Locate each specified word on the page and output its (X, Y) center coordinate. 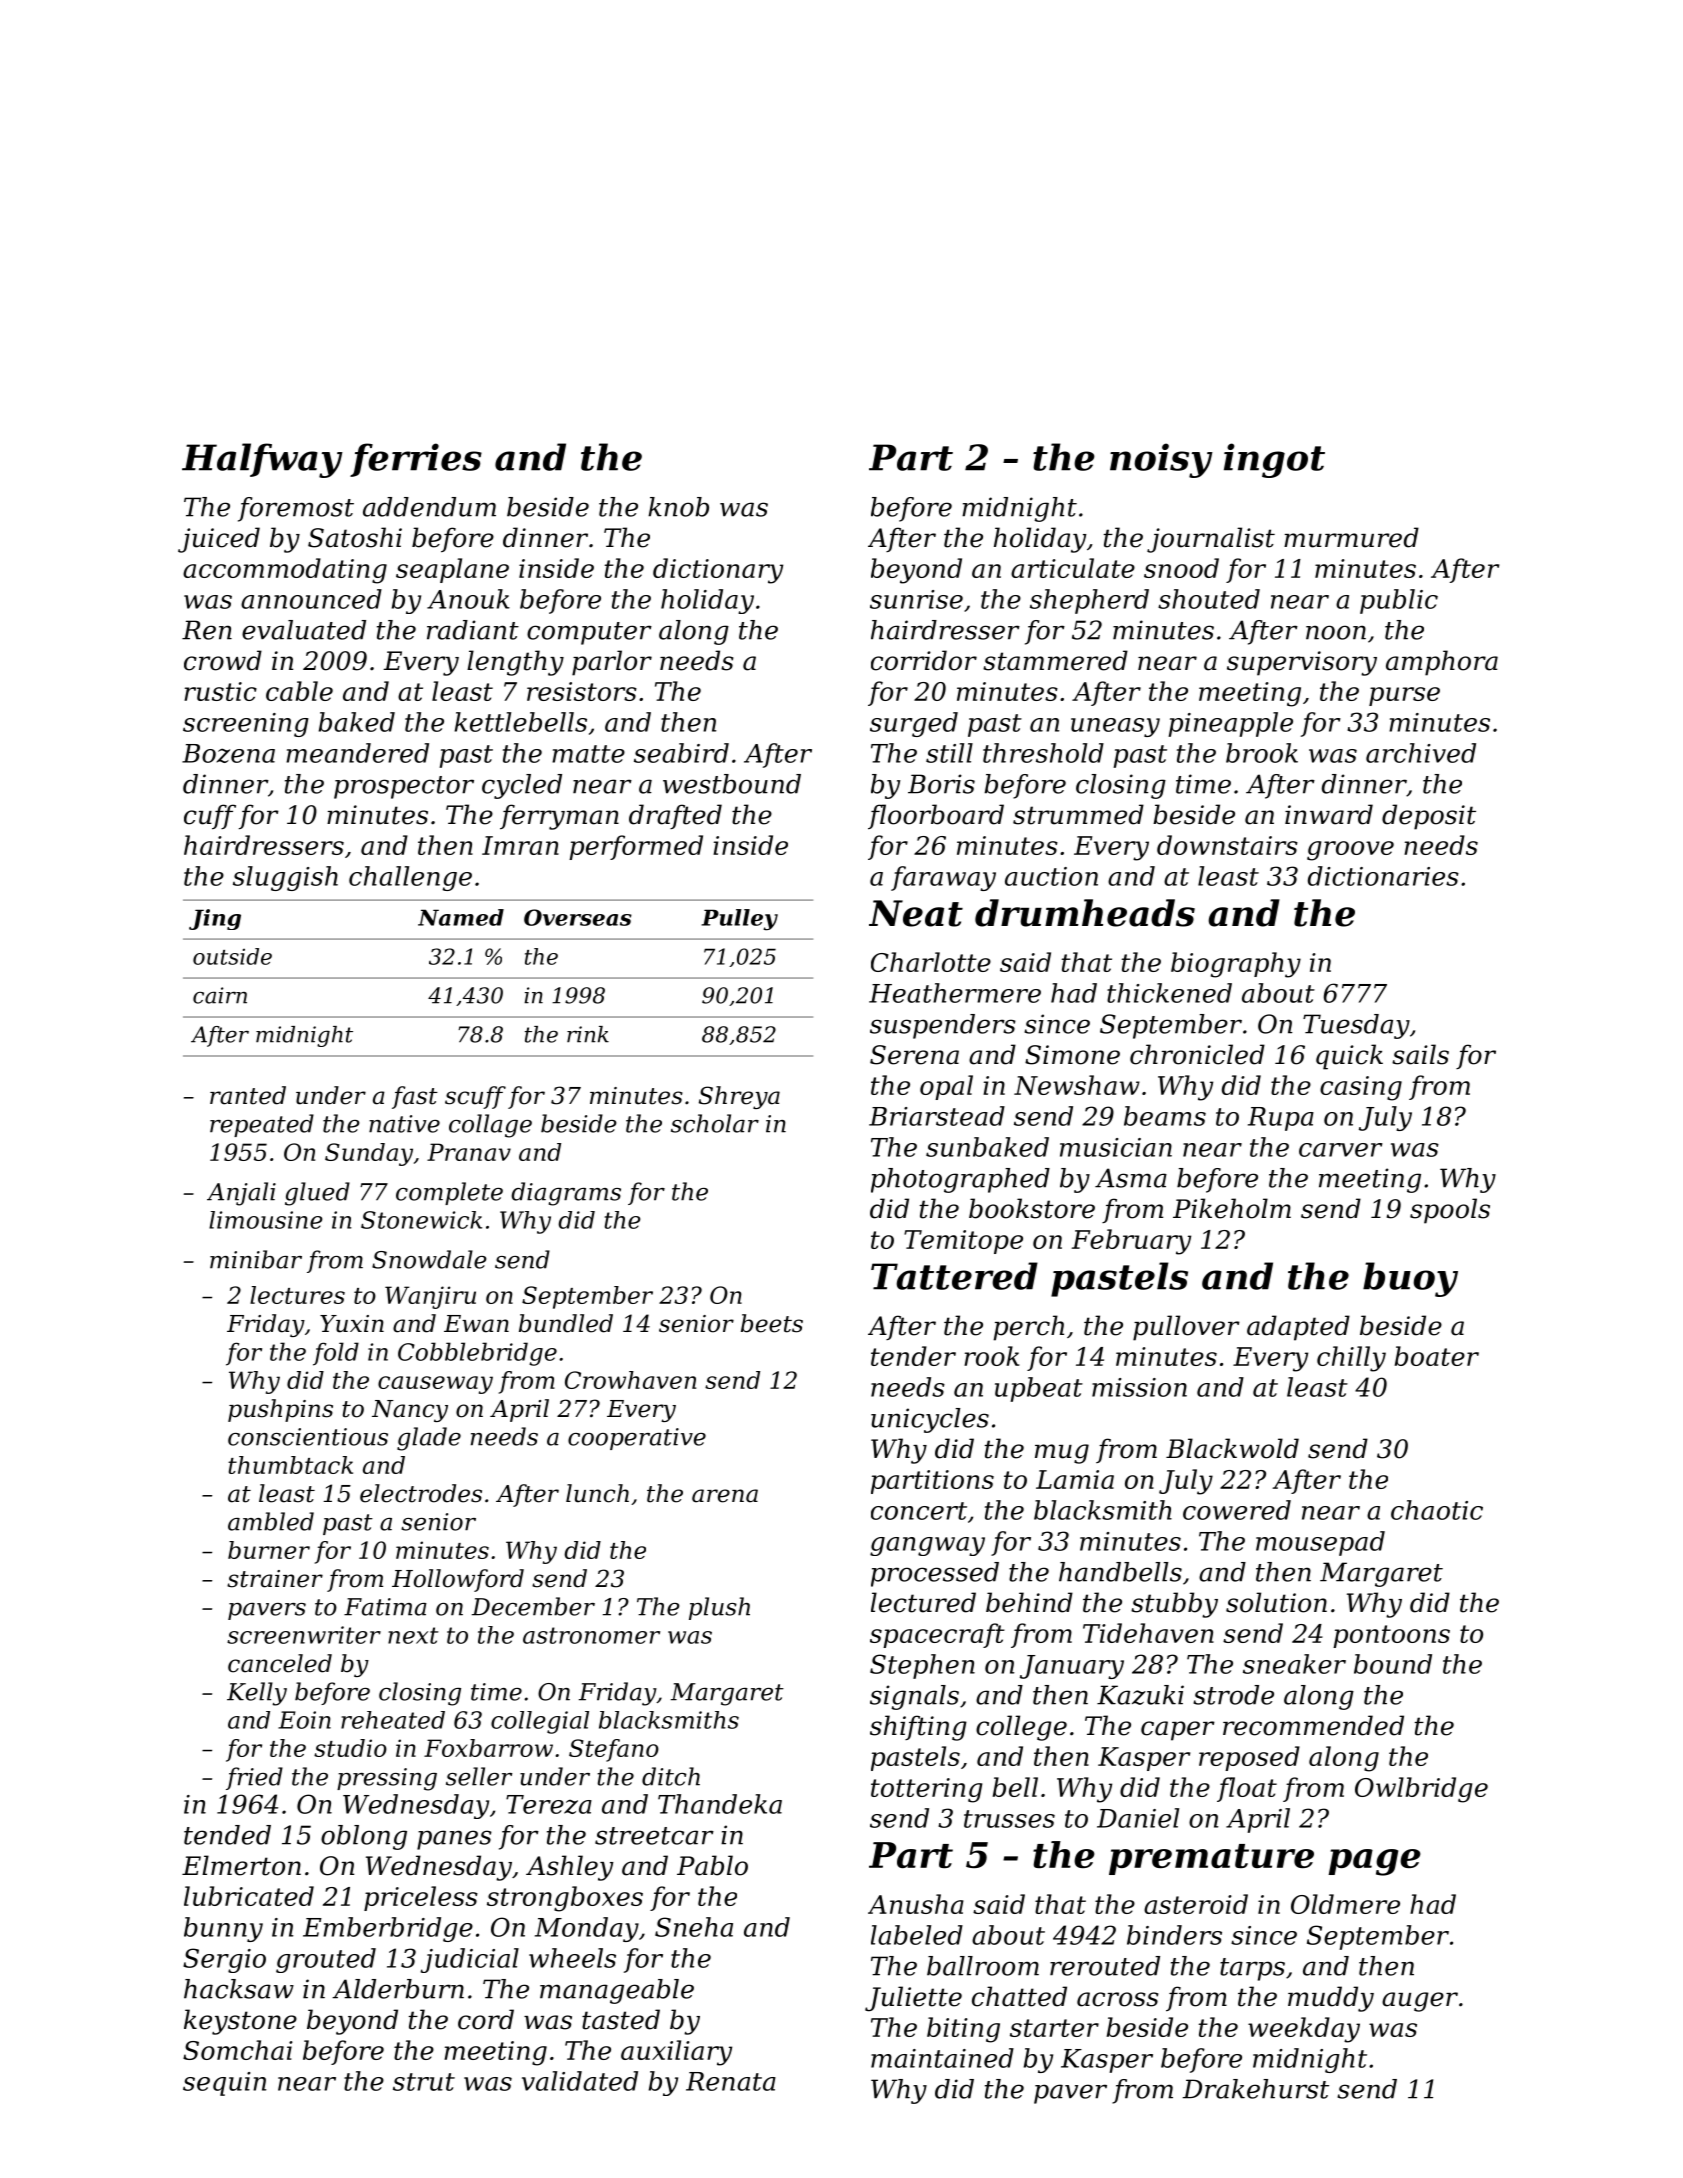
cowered (1237, 1510)
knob (678, 507)
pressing (387, 1779)
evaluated (304, 630)
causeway (435, 1385)
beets (772, 1323)
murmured (1351, 537)
